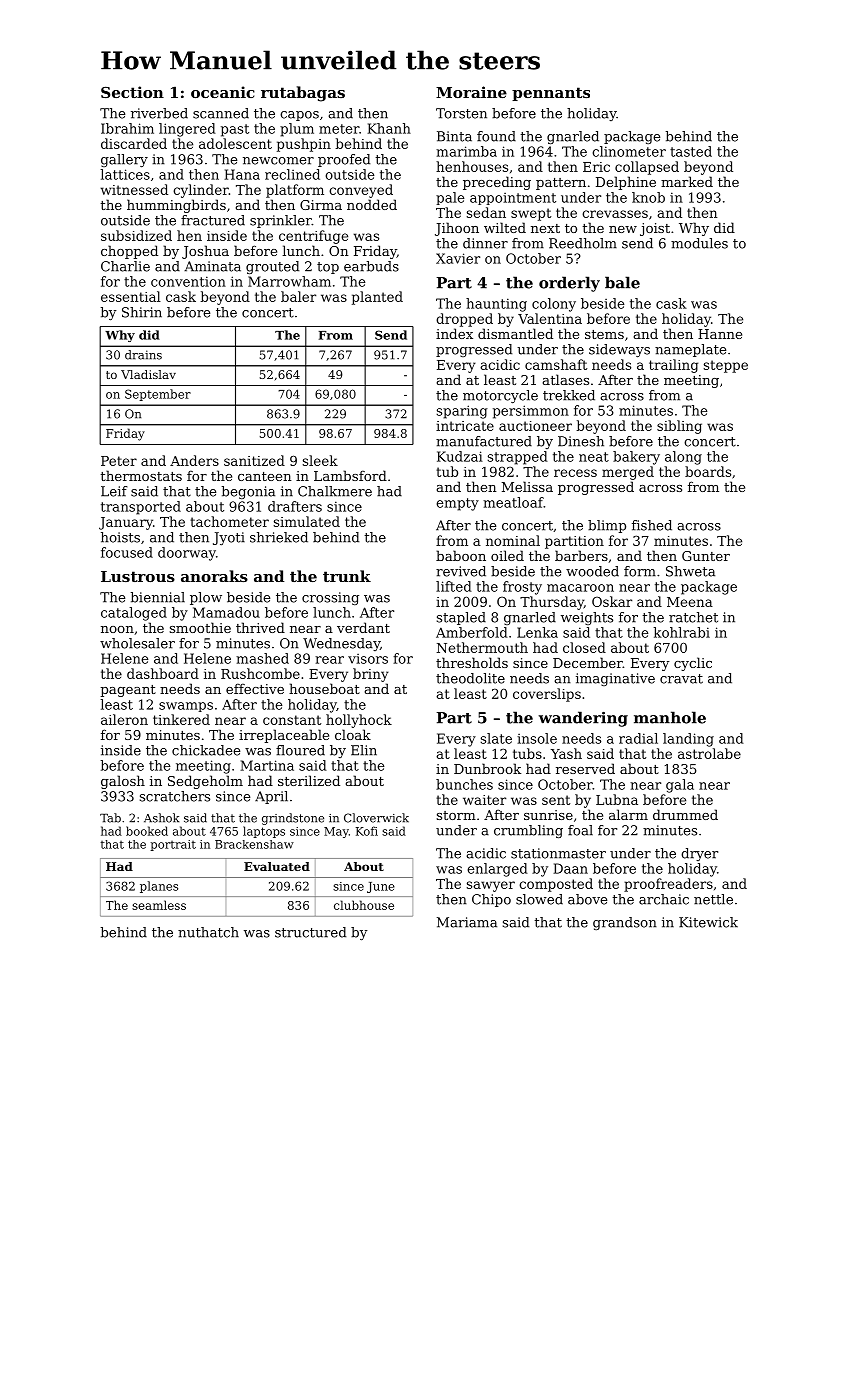  I want to click on tasted, so click(691, 151).
